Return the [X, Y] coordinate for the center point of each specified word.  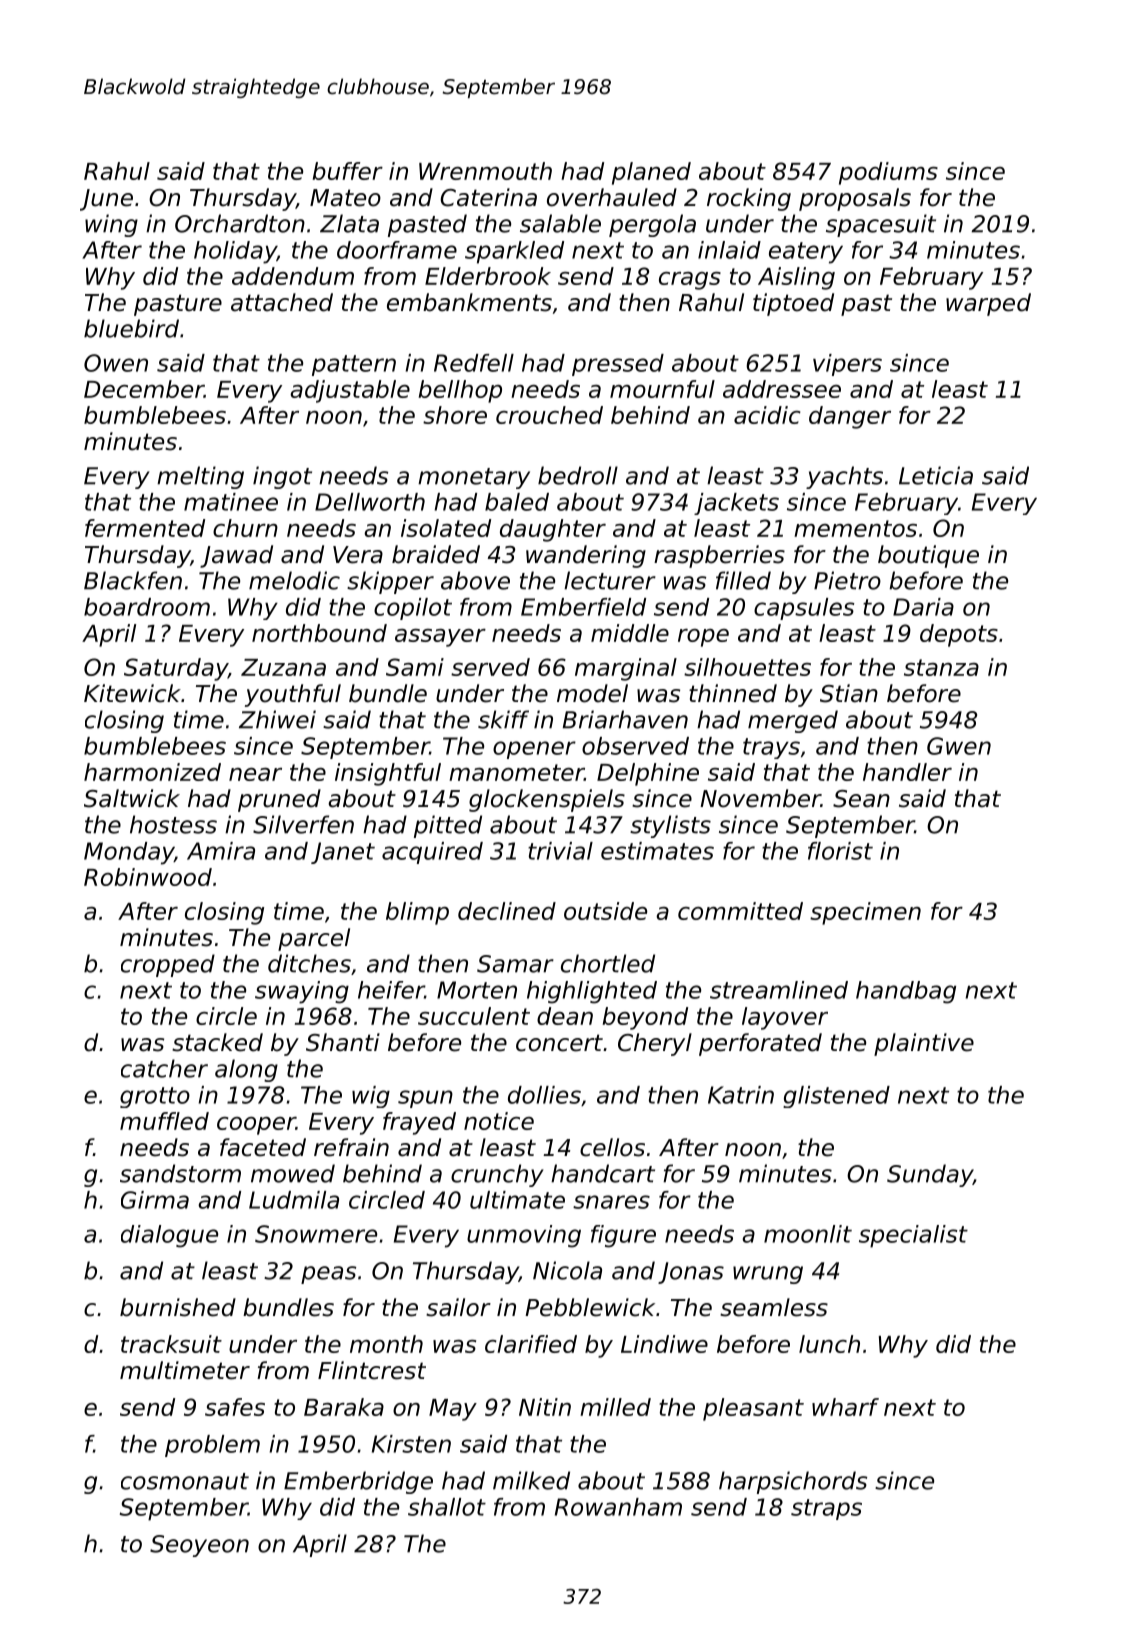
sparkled [514, 252]
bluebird [131, 328]
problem [212, 1446]
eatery [806, 253]
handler [907, 772]
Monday [129, 853]
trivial [560, 851]
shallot [447, 1507]
